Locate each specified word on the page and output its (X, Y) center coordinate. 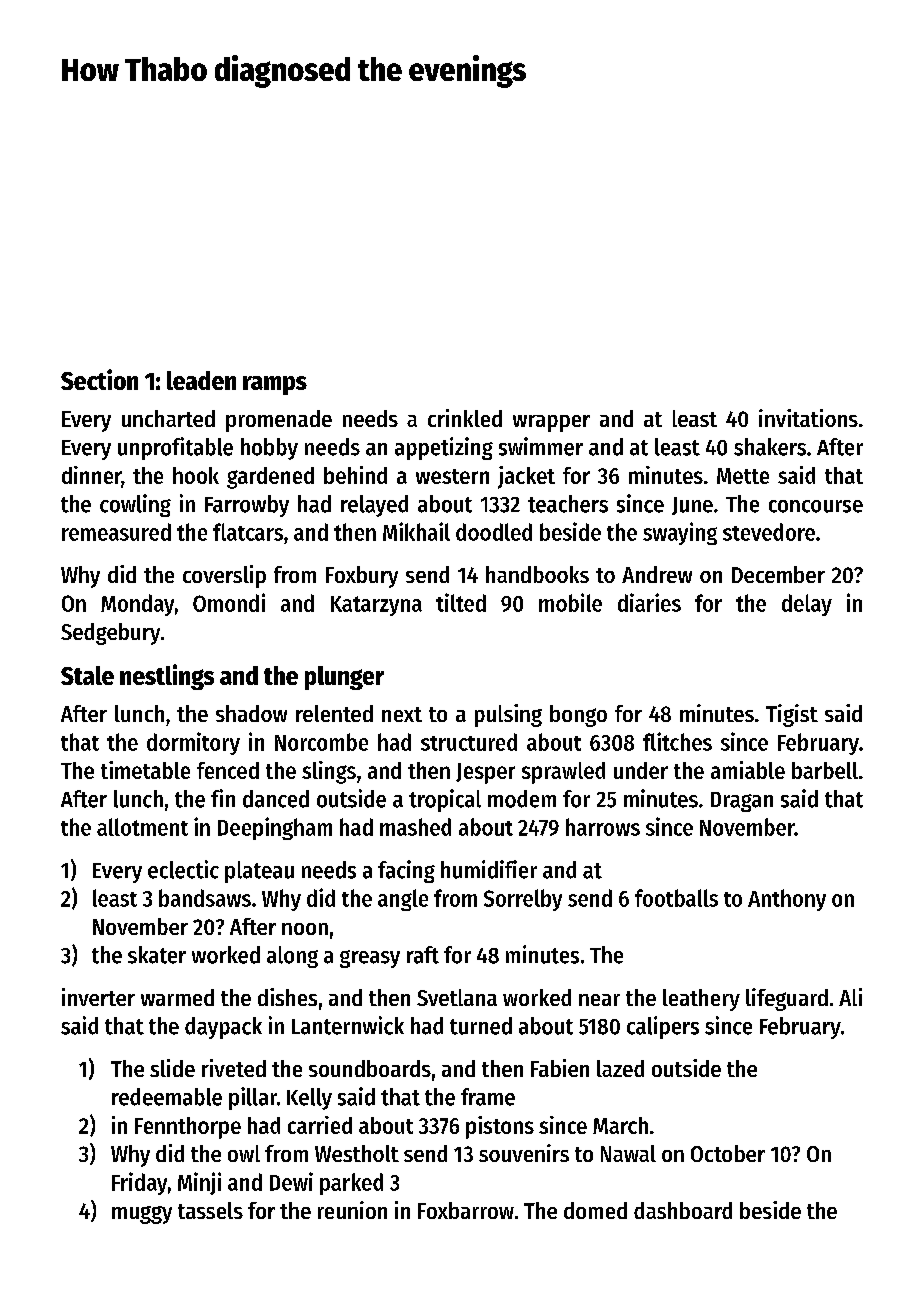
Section (99, 379)
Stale (87, 675)
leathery (701, 1000)
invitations (808, 418)
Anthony (787, 900)
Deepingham (275, 828)
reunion (352, 1210)
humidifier (489, 869)
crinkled (465, 418)
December (778, 574)
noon (305, 929)
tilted (461, 602)
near (599, 1000)
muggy (142, 1215)
